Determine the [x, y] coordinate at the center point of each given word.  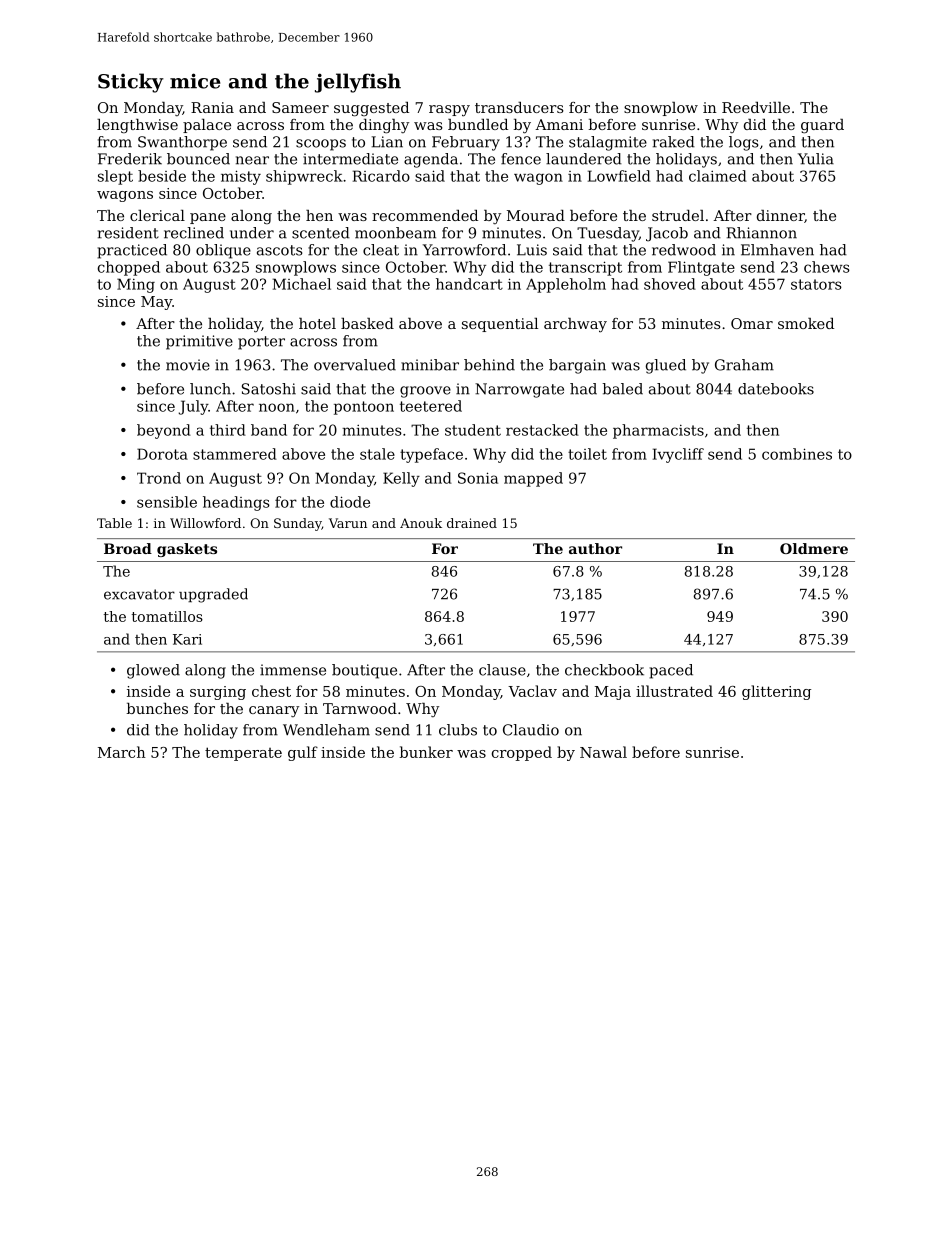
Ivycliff [678, 455]
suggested [371, 109]
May [156, 303]
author [595, 548]
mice [195, 81]
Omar [752, 323]
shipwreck [304, 177]
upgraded [213, 595]
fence [521, 159]
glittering [776, 692]
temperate [243, 754]
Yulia [816, 159]
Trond [159, 478]
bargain [577, 366]
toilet [587, 454]
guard [822, 126]
